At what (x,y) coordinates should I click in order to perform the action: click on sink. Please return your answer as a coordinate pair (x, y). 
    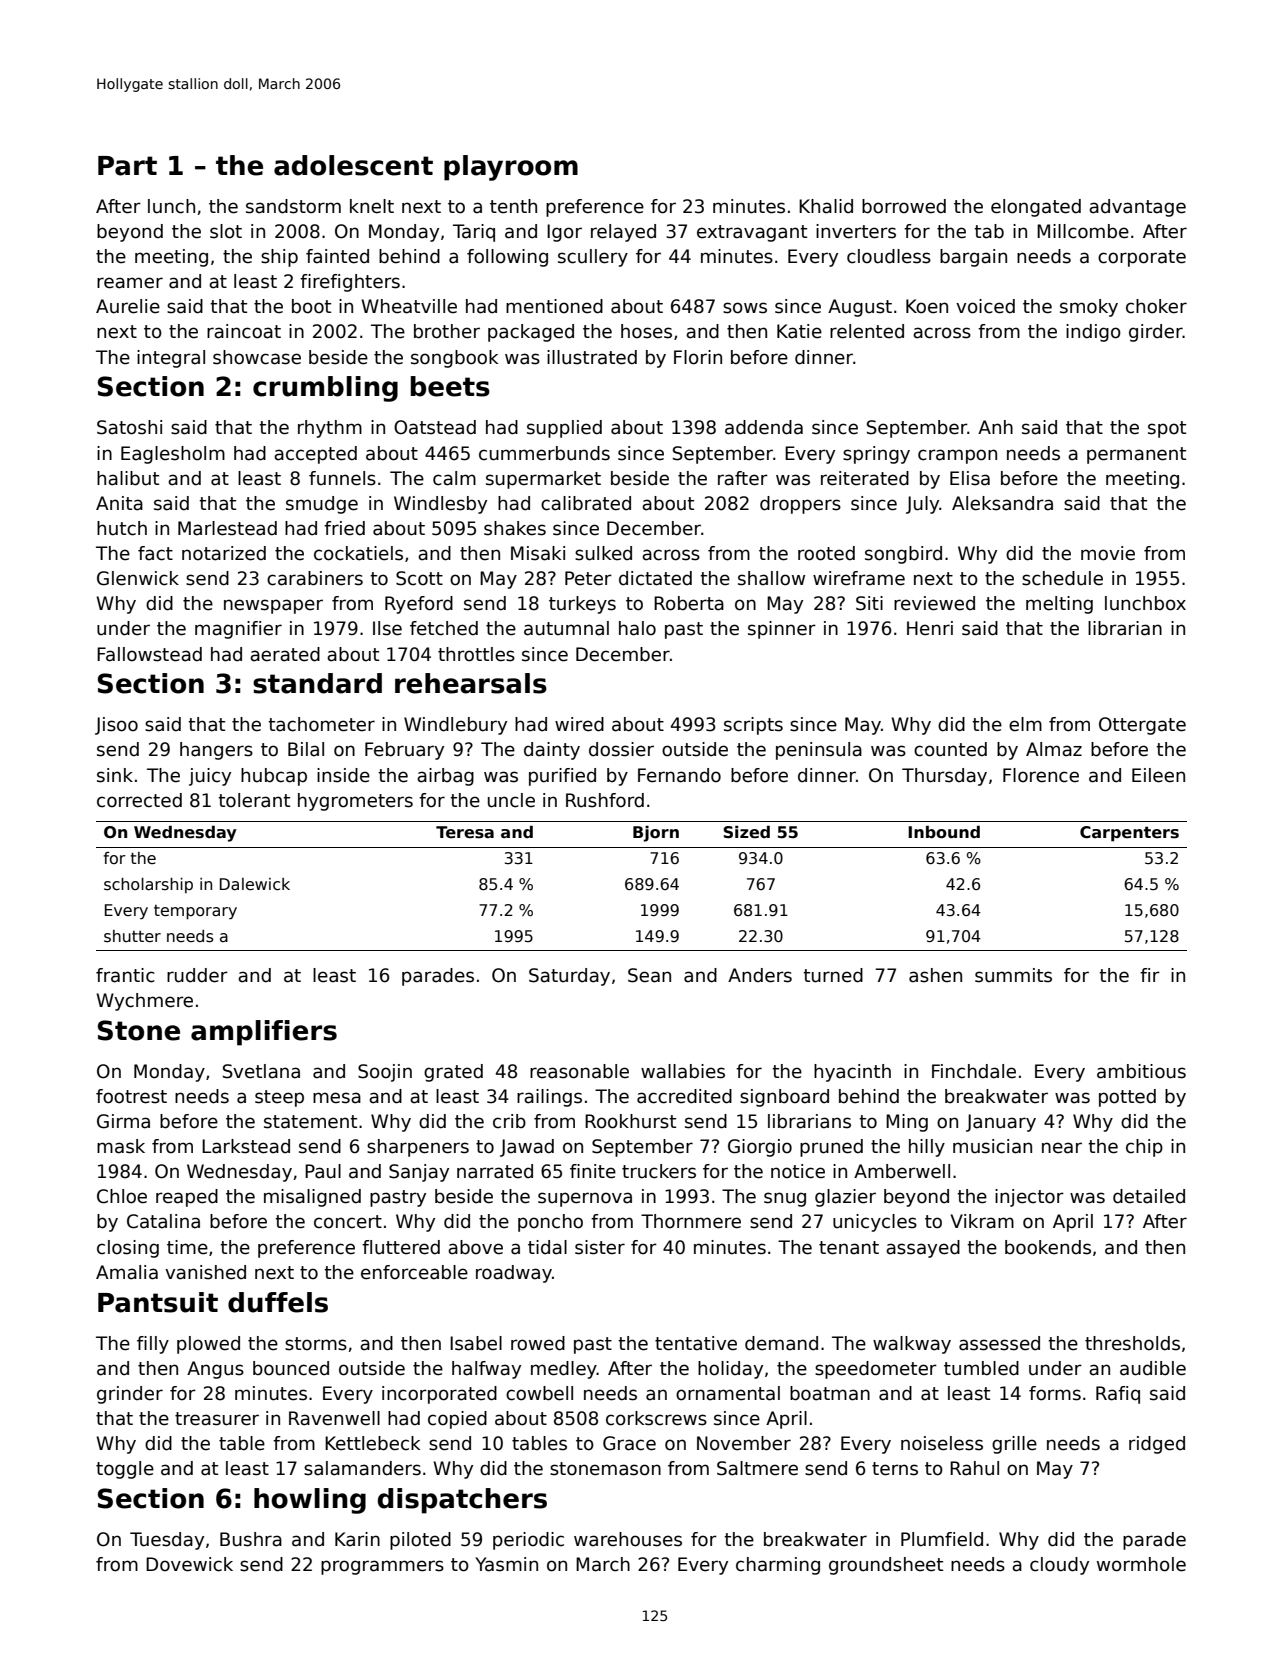
    Looking at the image, I should click on (115, 775).
